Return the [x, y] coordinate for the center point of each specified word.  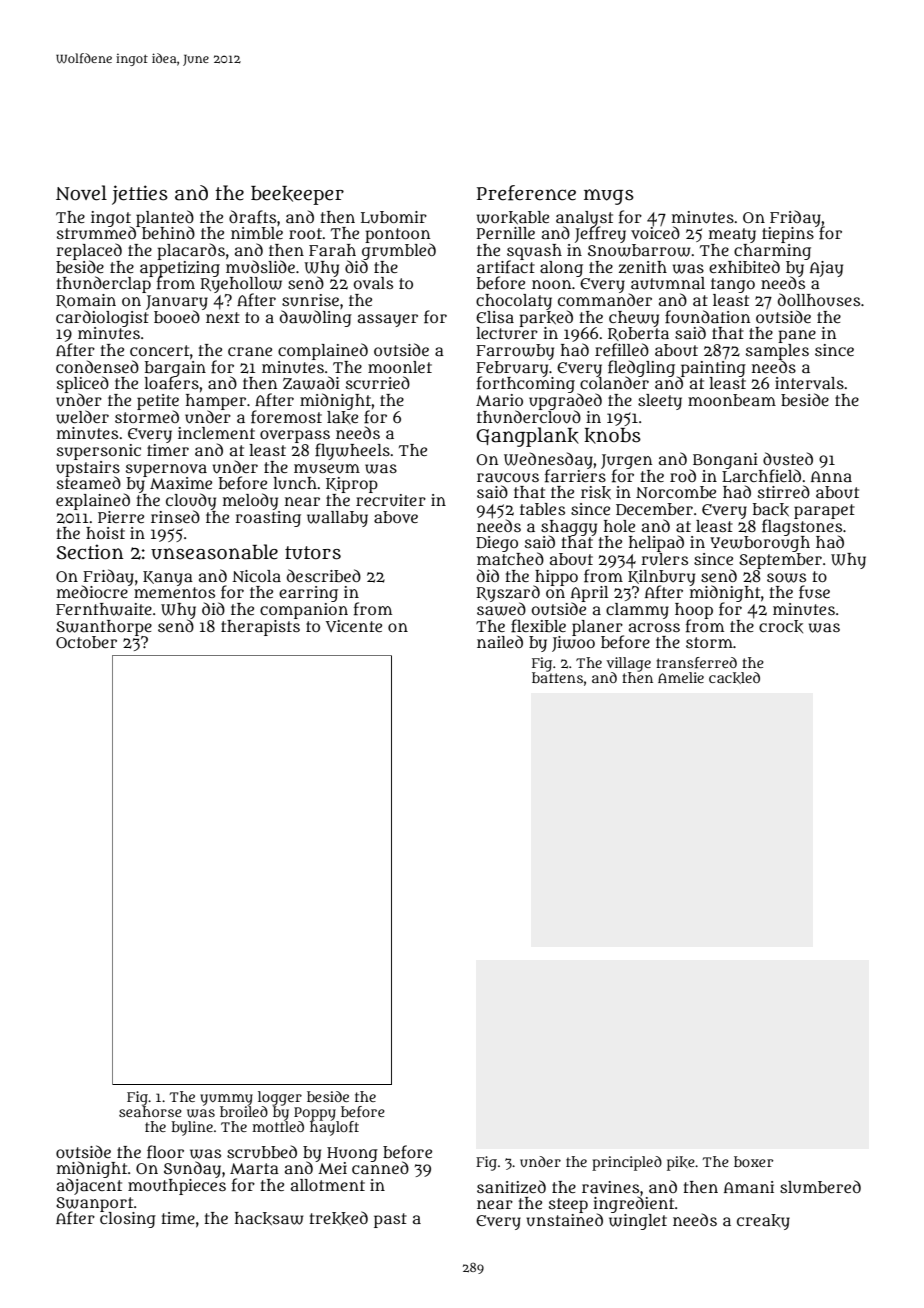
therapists [260, 628]
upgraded [565, 401]
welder [82, 417]
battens [557, 677]
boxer [753, 1161]
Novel [81, 193]
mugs [609, 197]
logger [280, 1098]
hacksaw [269, 1219]
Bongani [725, 461]
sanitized [511, 1187]
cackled [734, 678]
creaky [763, 1222]
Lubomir [394, 217]
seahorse [150, 1111]
